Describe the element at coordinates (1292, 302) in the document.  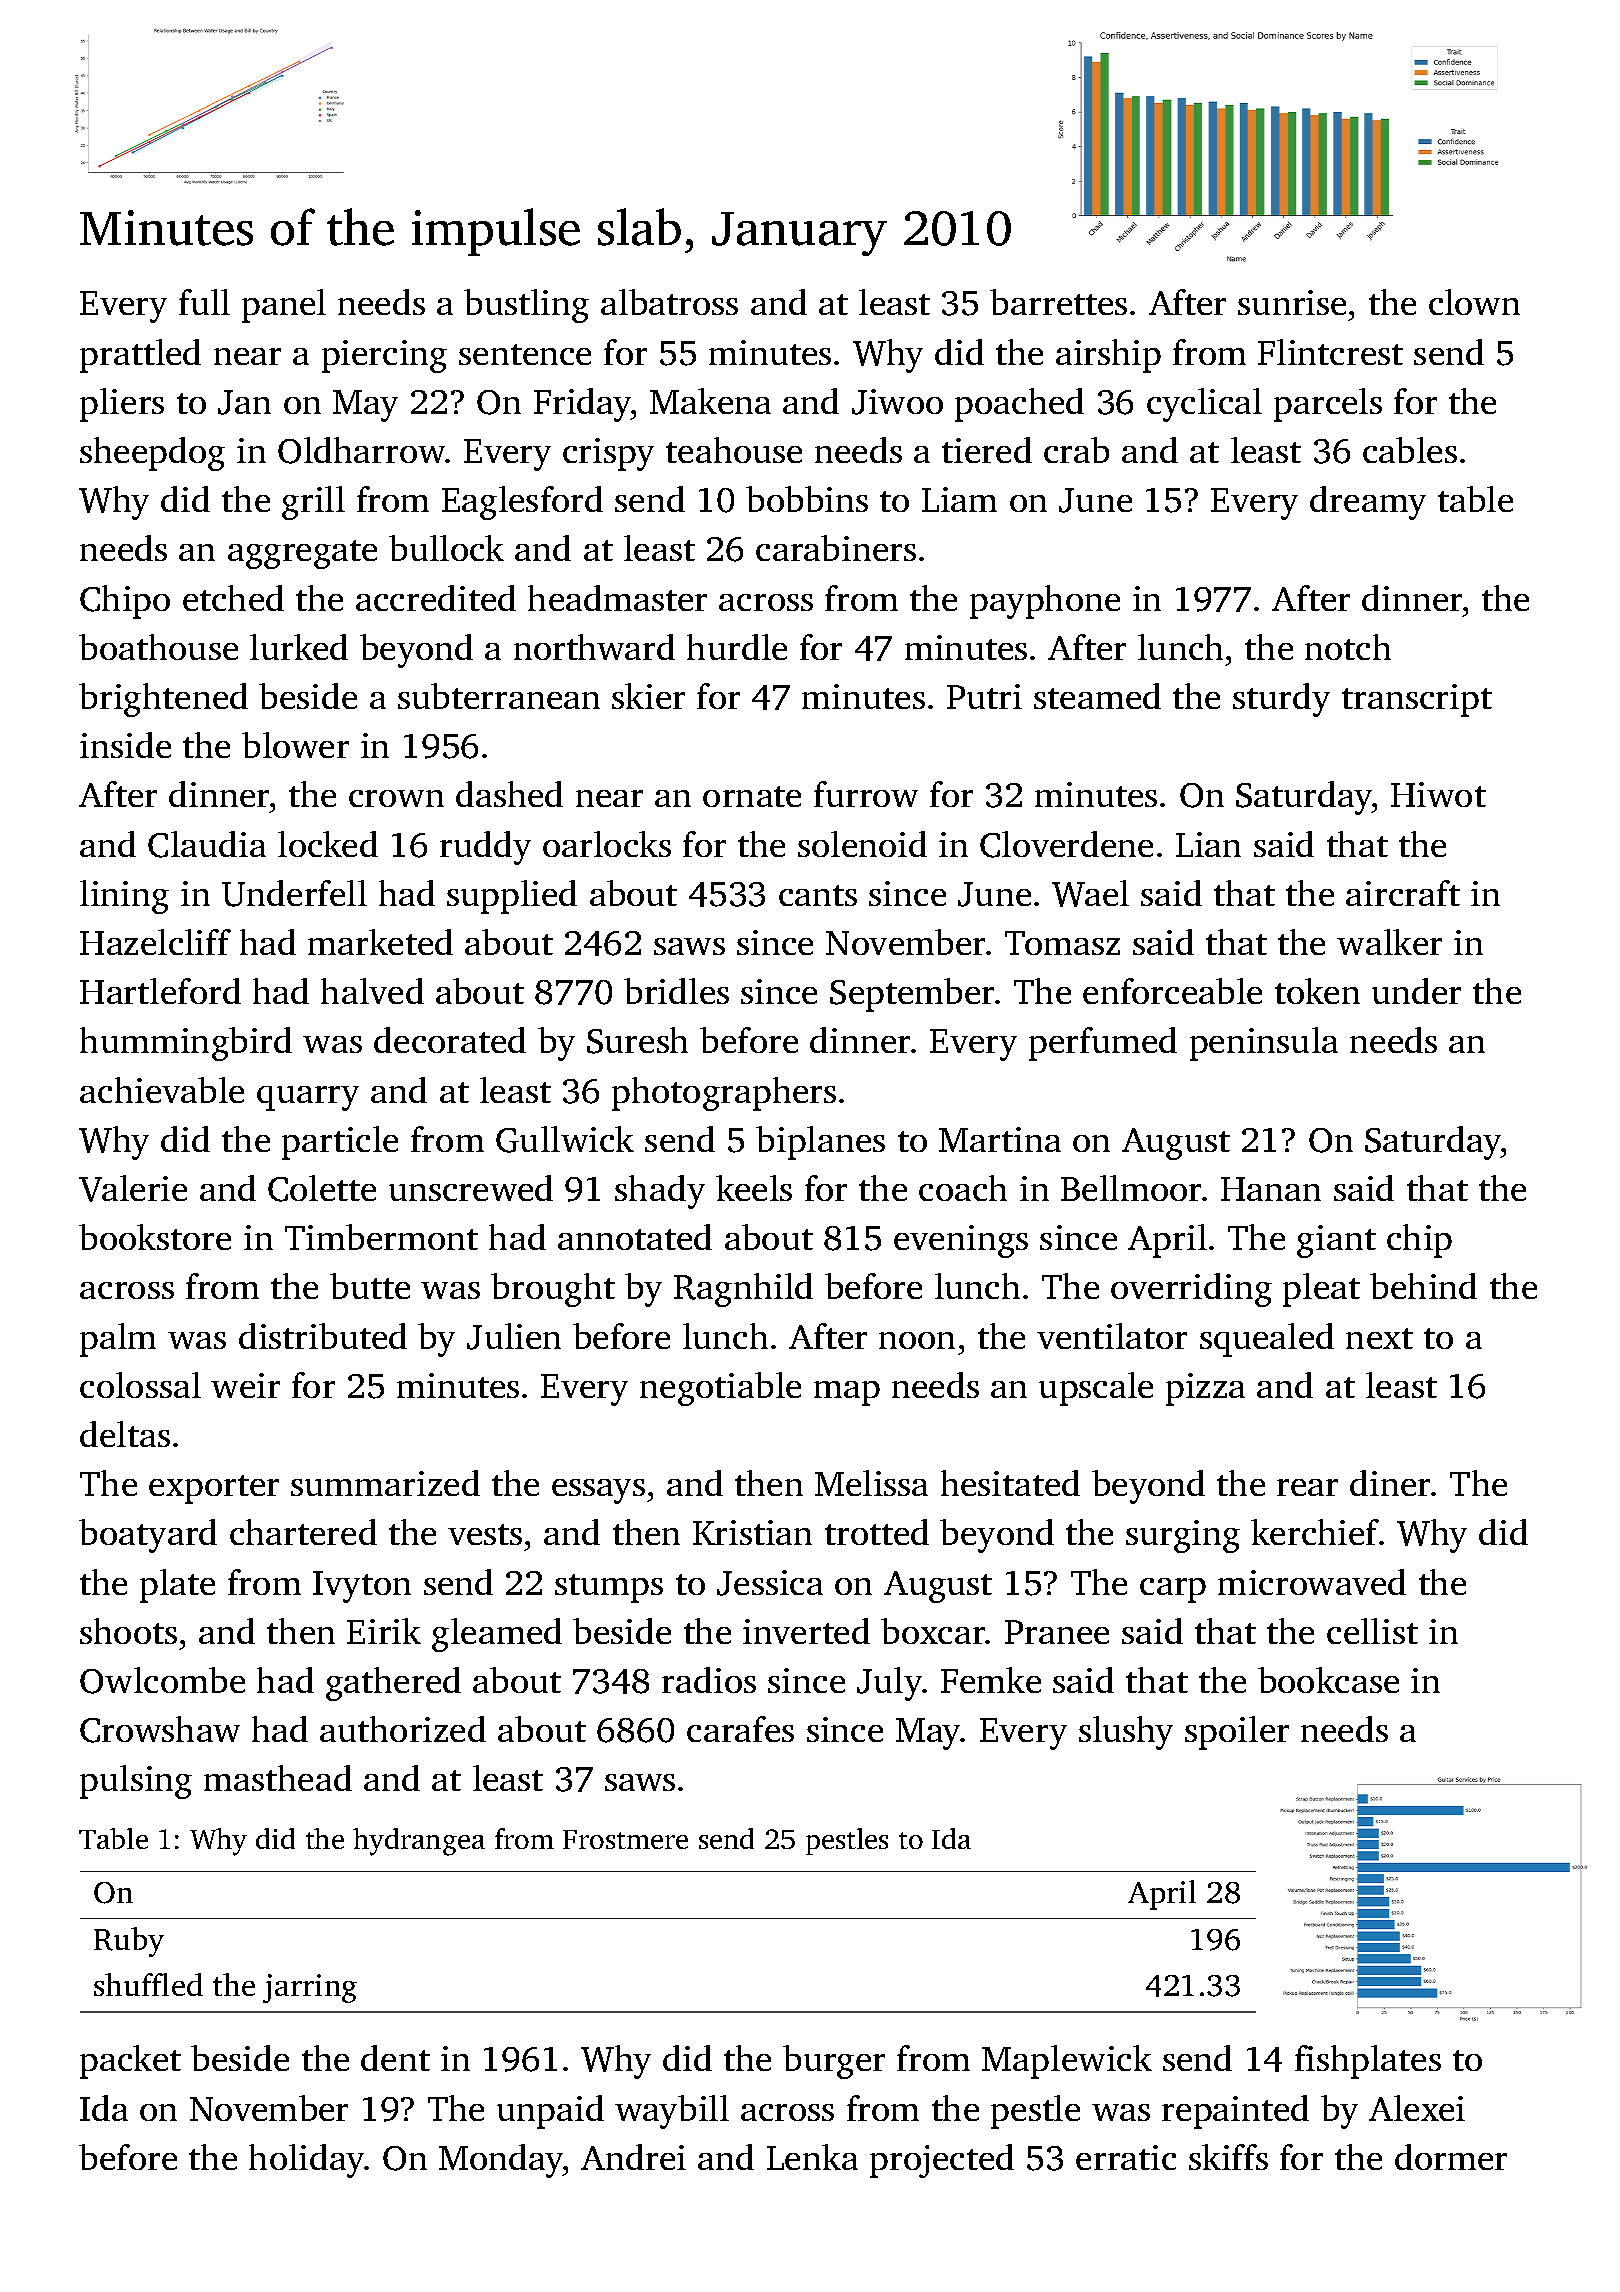
I see `sunrise` at that location.
